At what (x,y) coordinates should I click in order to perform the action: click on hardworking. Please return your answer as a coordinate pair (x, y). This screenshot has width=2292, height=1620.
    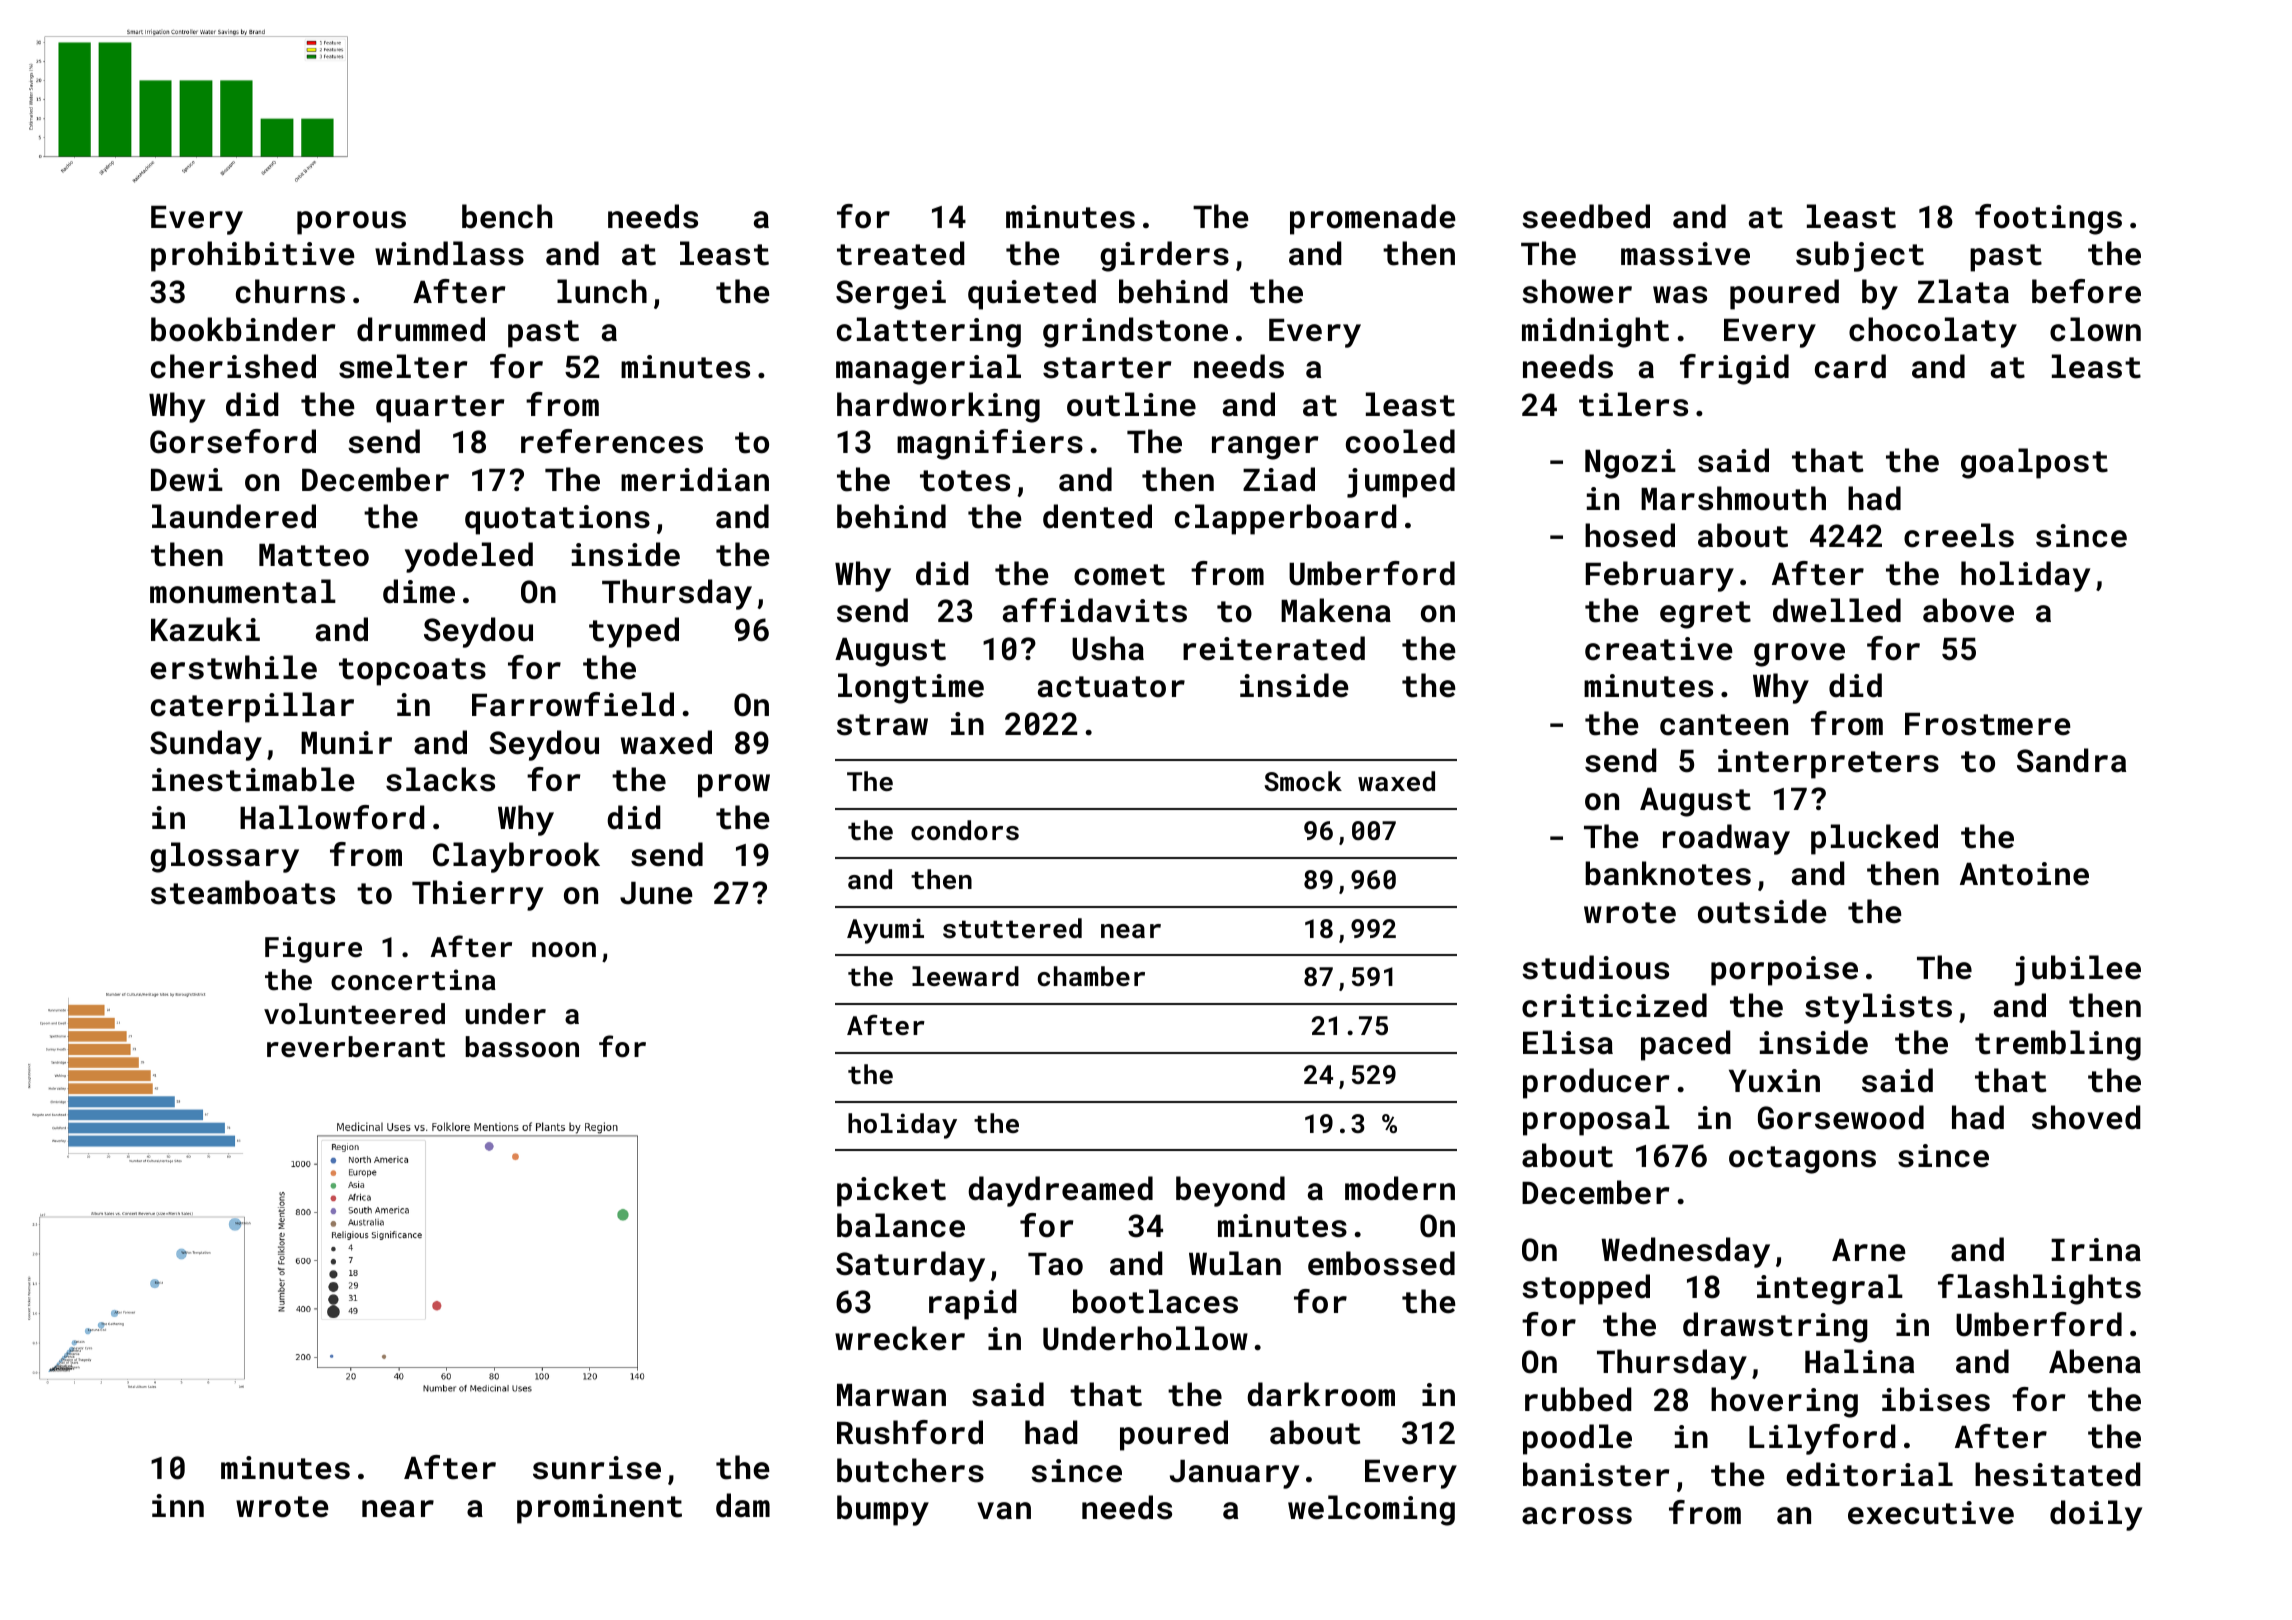
    Looking at the image, I should click on (938, 407).
